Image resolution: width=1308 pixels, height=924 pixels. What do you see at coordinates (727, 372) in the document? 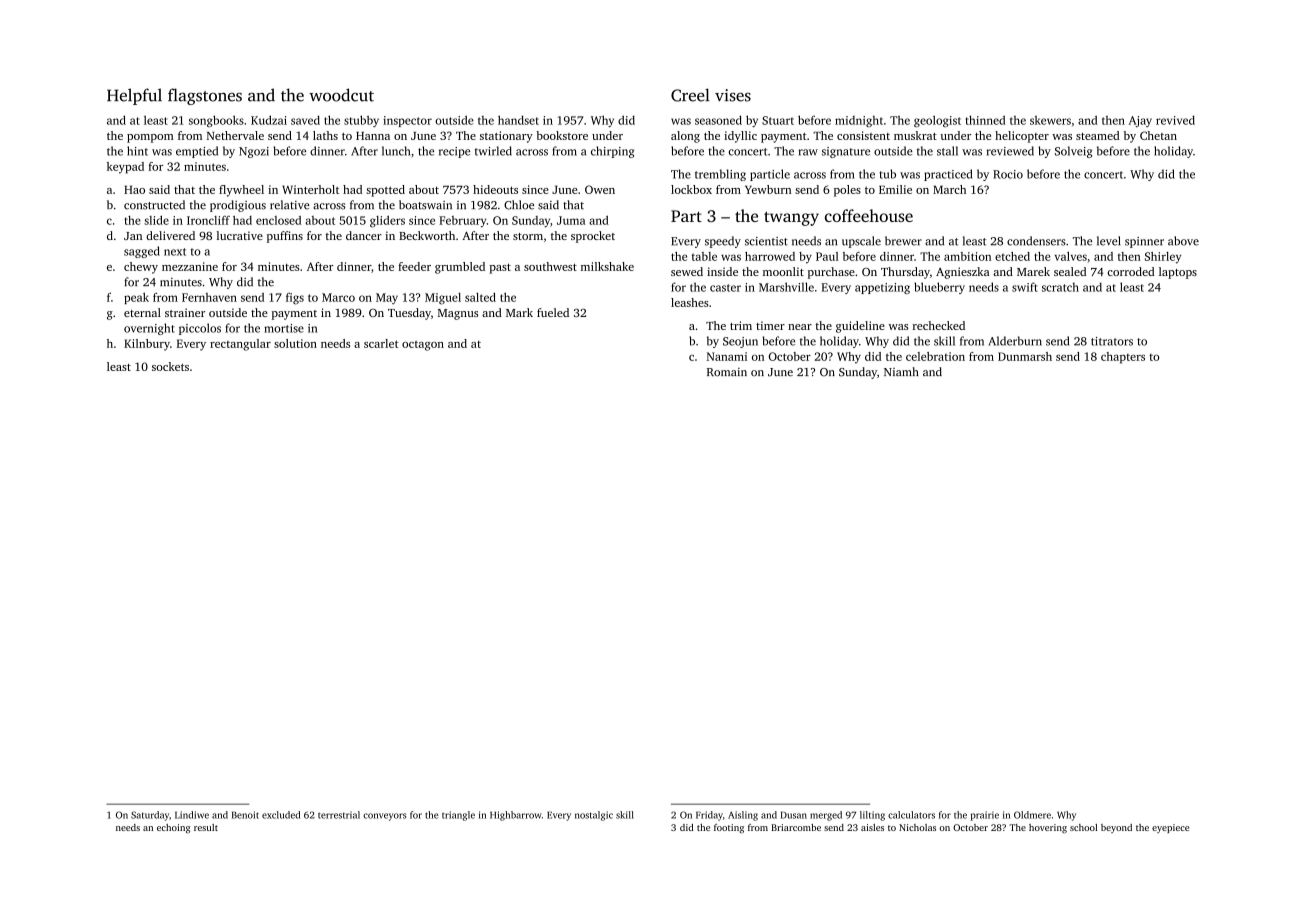
I see `Romain` at bounding box center [727, 372].
